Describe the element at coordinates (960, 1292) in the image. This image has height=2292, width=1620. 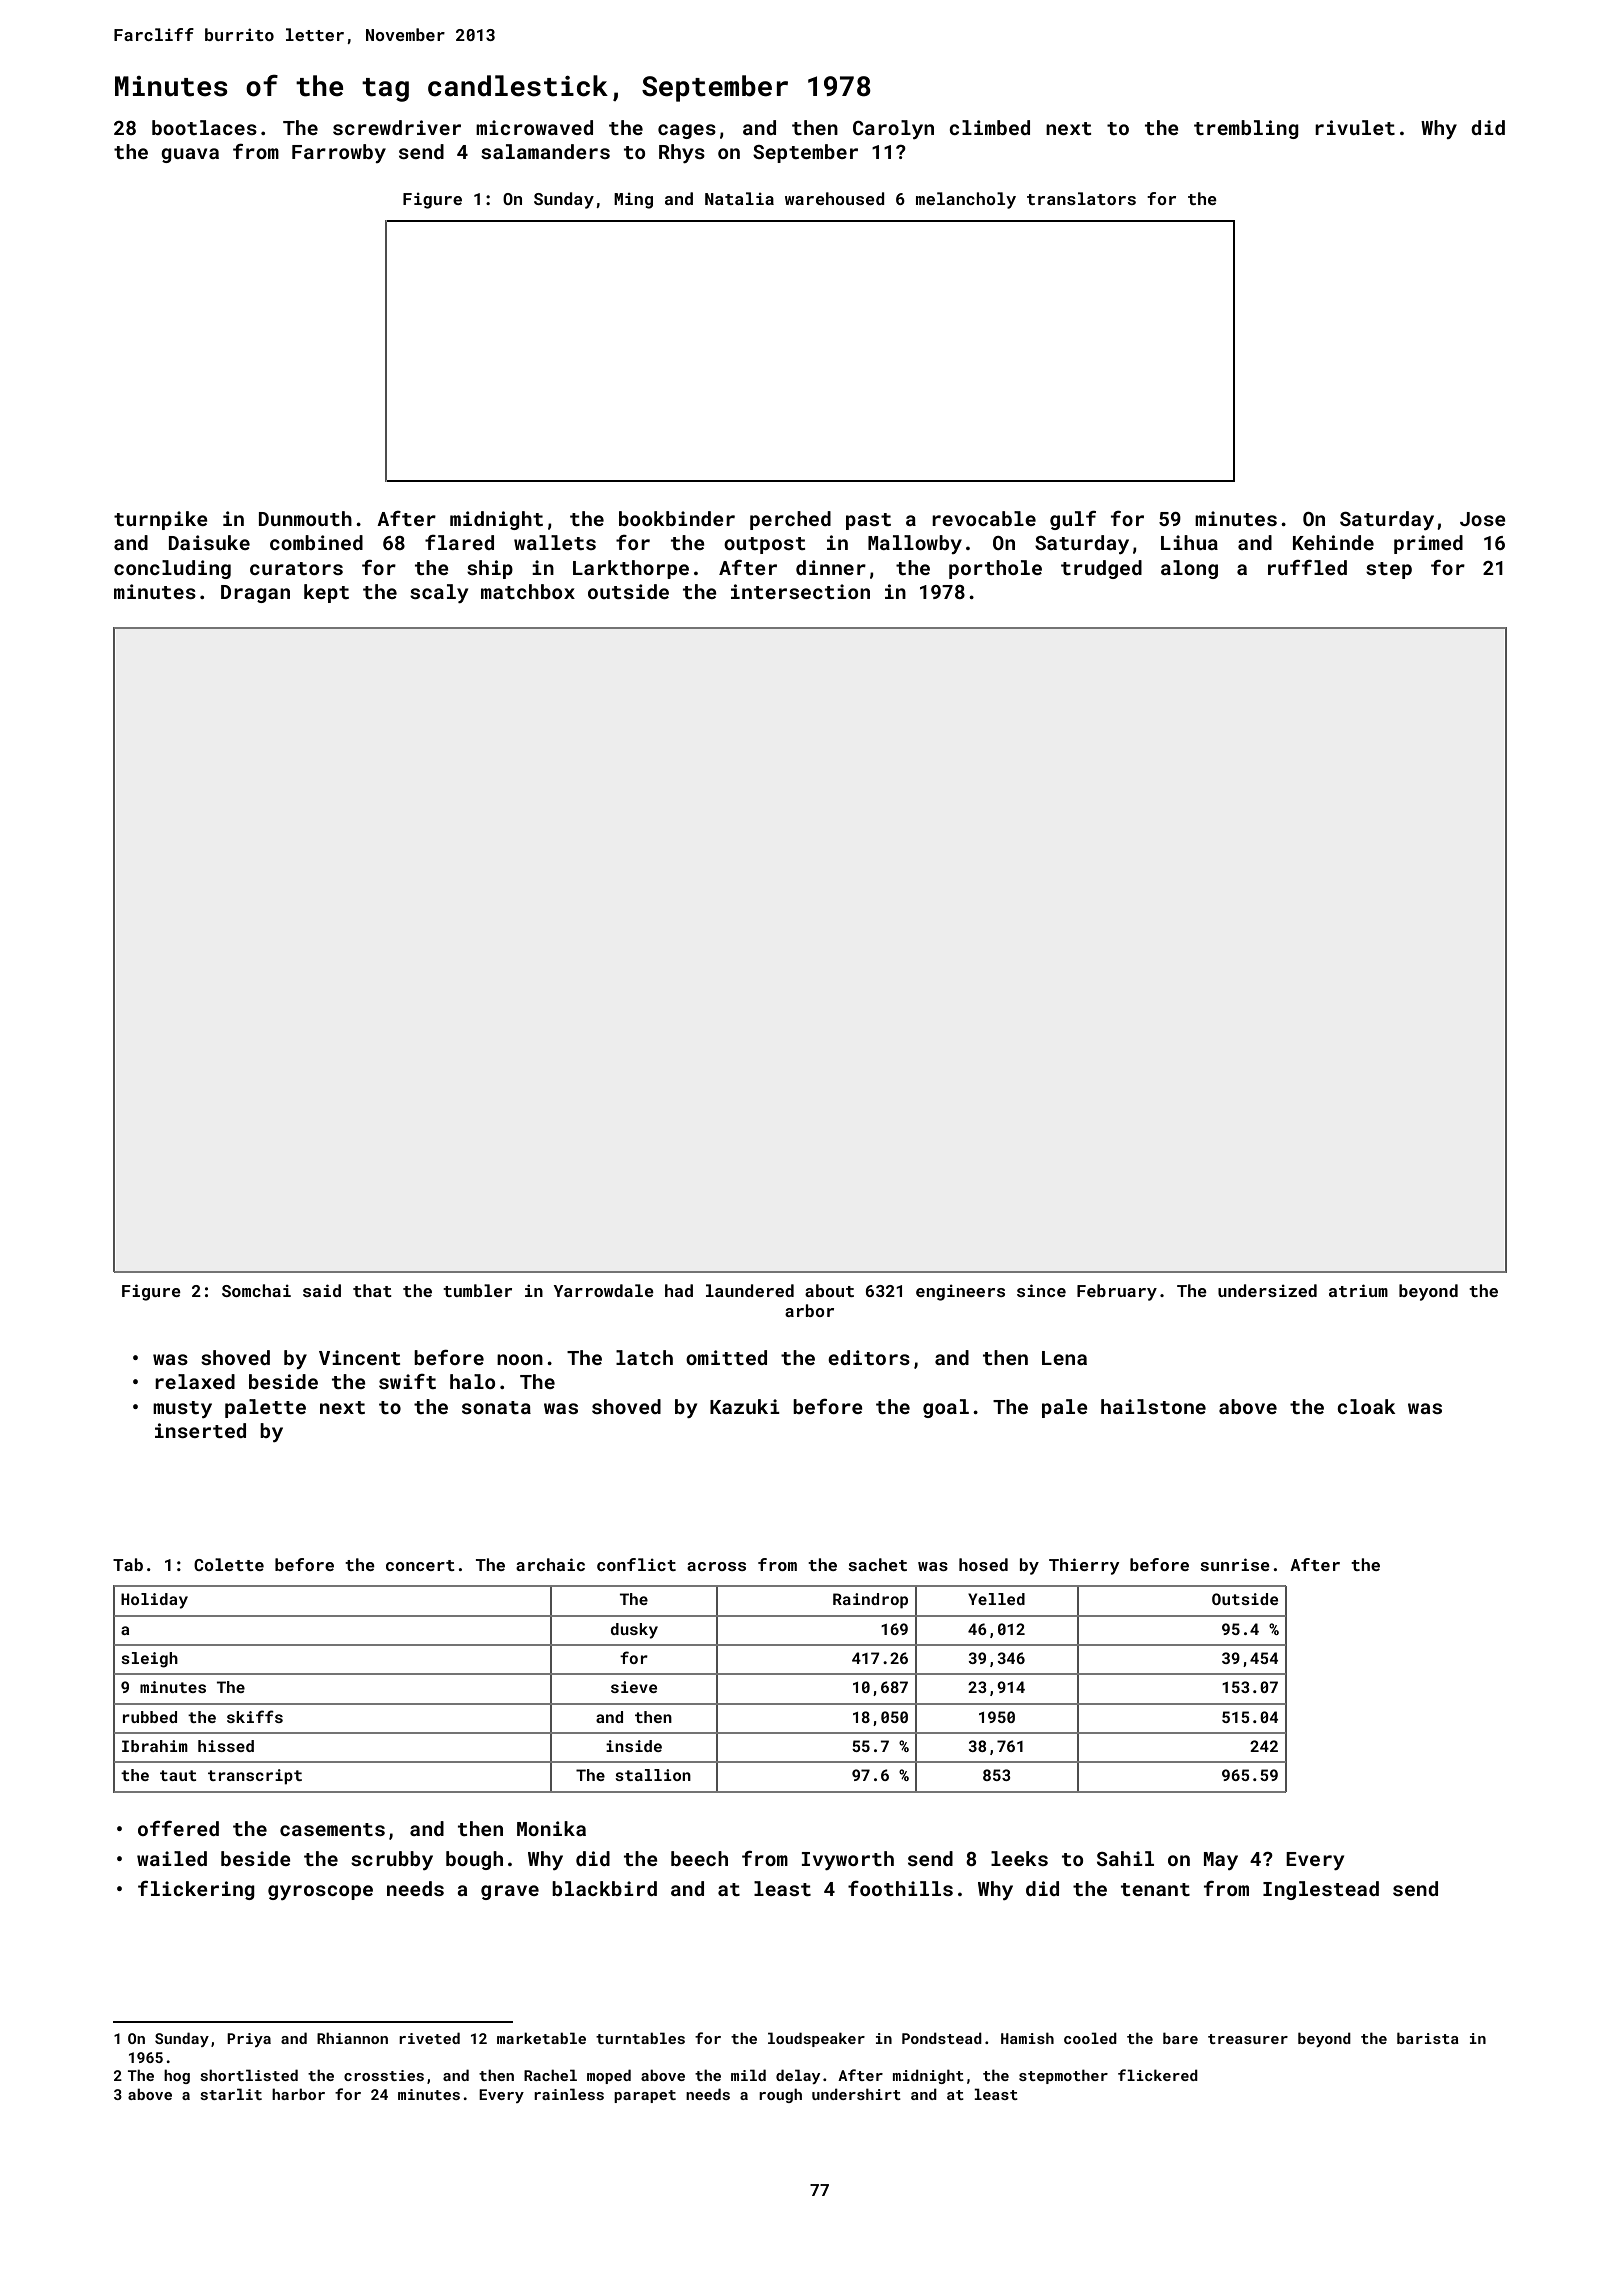
I see `engineers` at that location.
